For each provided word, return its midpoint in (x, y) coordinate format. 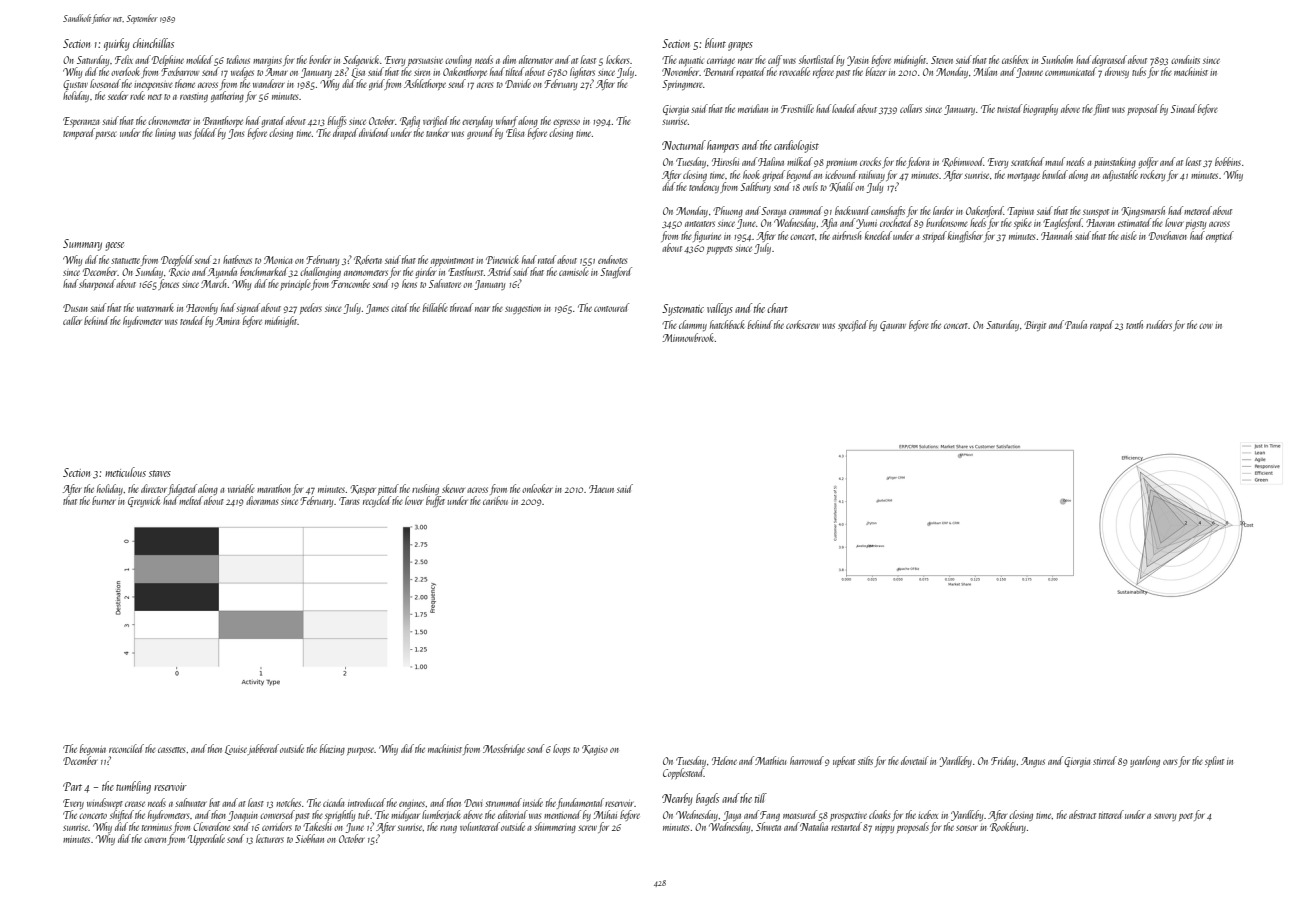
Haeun (601, 489)
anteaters (700, 224)
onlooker (537, 488)
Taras (349, 501)
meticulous (125, 472)
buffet (435, 501)
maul (1055, 161)
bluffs (337, 121)
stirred (1105, 760)
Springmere (682, 85)
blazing (332, 749)
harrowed (807, 760)
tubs (1139, 71)
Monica (278, 260)
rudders (1159, 324)
